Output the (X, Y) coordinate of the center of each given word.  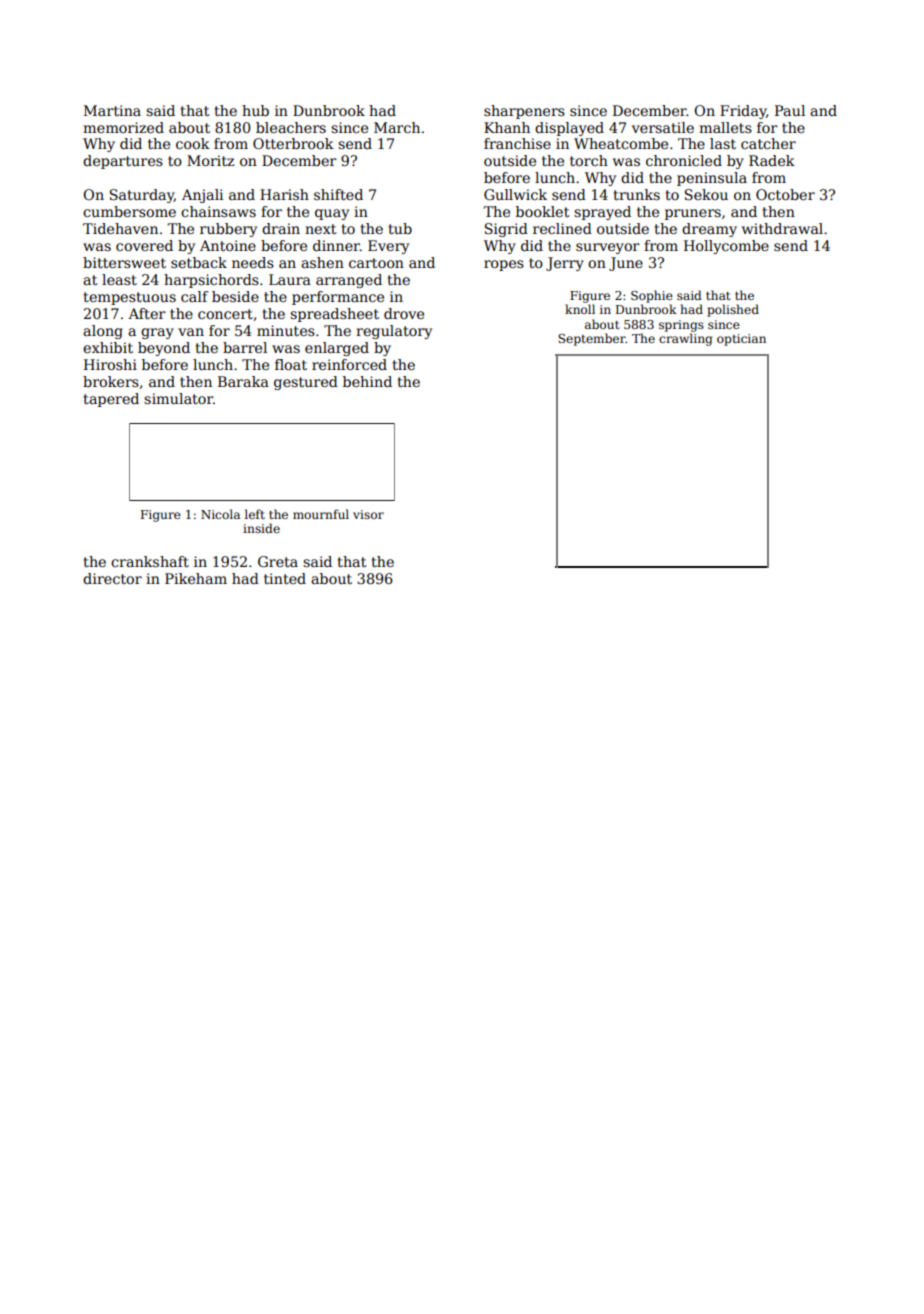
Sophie (652, 296)
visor (368, 514)
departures (123, 162)
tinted (285, 578)
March (397, 127)
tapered (111, 400)
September (592, 339)
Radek (772, 160)
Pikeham (196, 578)
